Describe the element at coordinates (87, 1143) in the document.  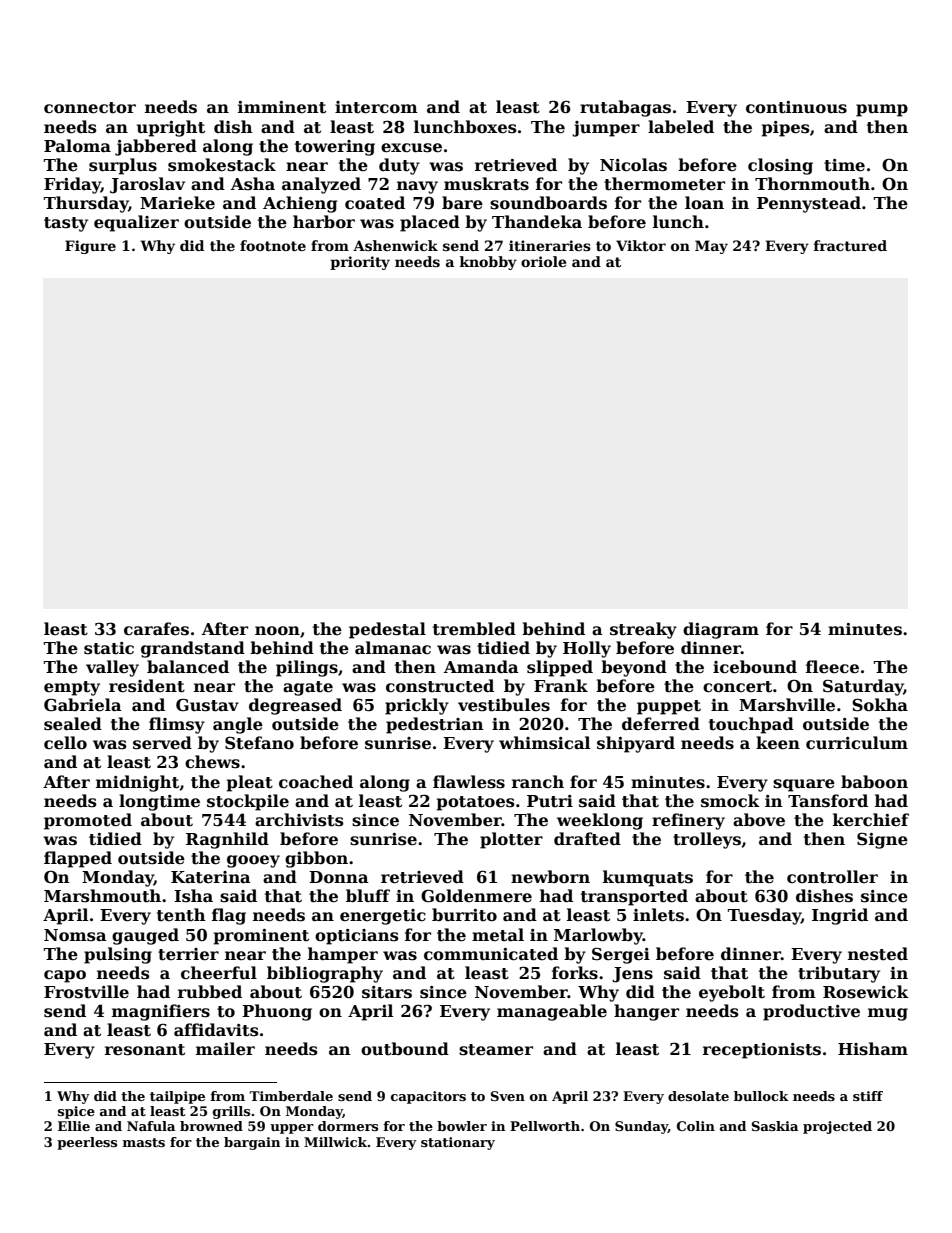
I see `peerless` at that location.
